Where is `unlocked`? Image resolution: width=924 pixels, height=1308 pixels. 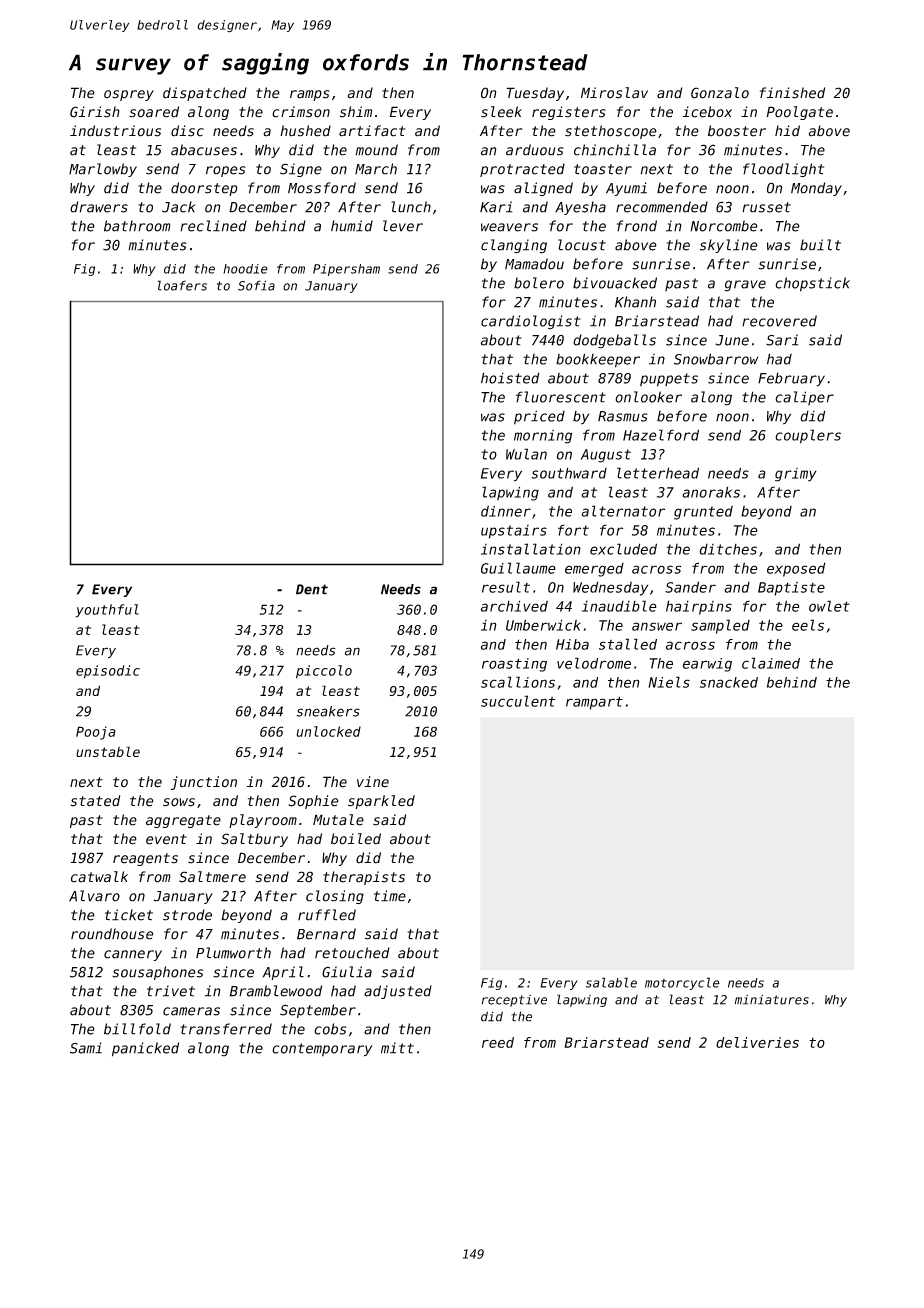 unlocked is located at coordinates (328, 731).
